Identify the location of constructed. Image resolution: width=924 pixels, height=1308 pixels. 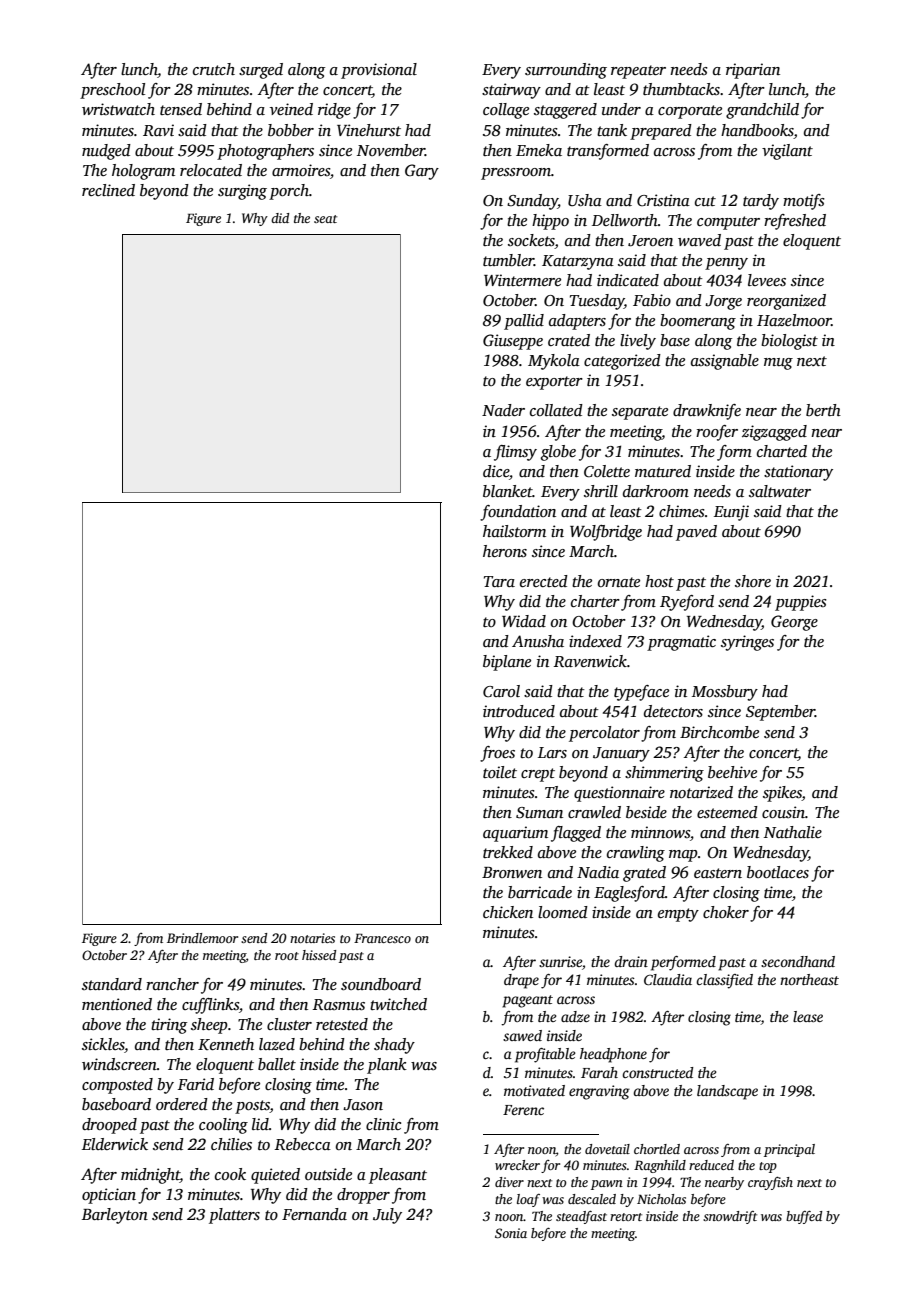
(657, 1072).
